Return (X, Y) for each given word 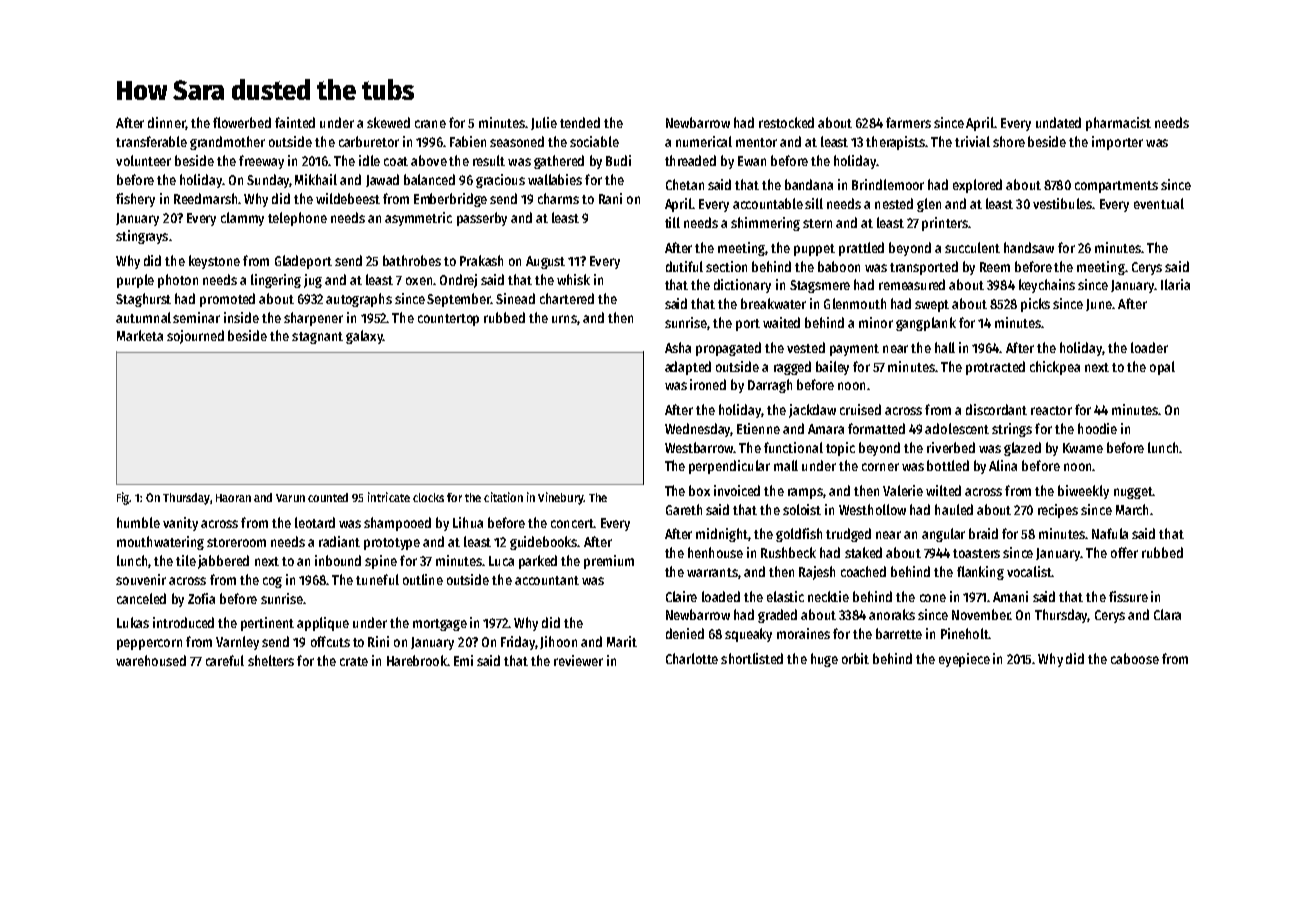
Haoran (233, 498)
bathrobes (412, 260)
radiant (339, 541)
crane (430, 124)
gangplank (926, 324)
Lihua (468, 522)
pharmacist (1118, 124)
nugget (1133, 493)
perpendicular (729, 467)
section (726, 266)
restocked (786, 122)
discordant (996, 409)
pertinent (267, 624)
